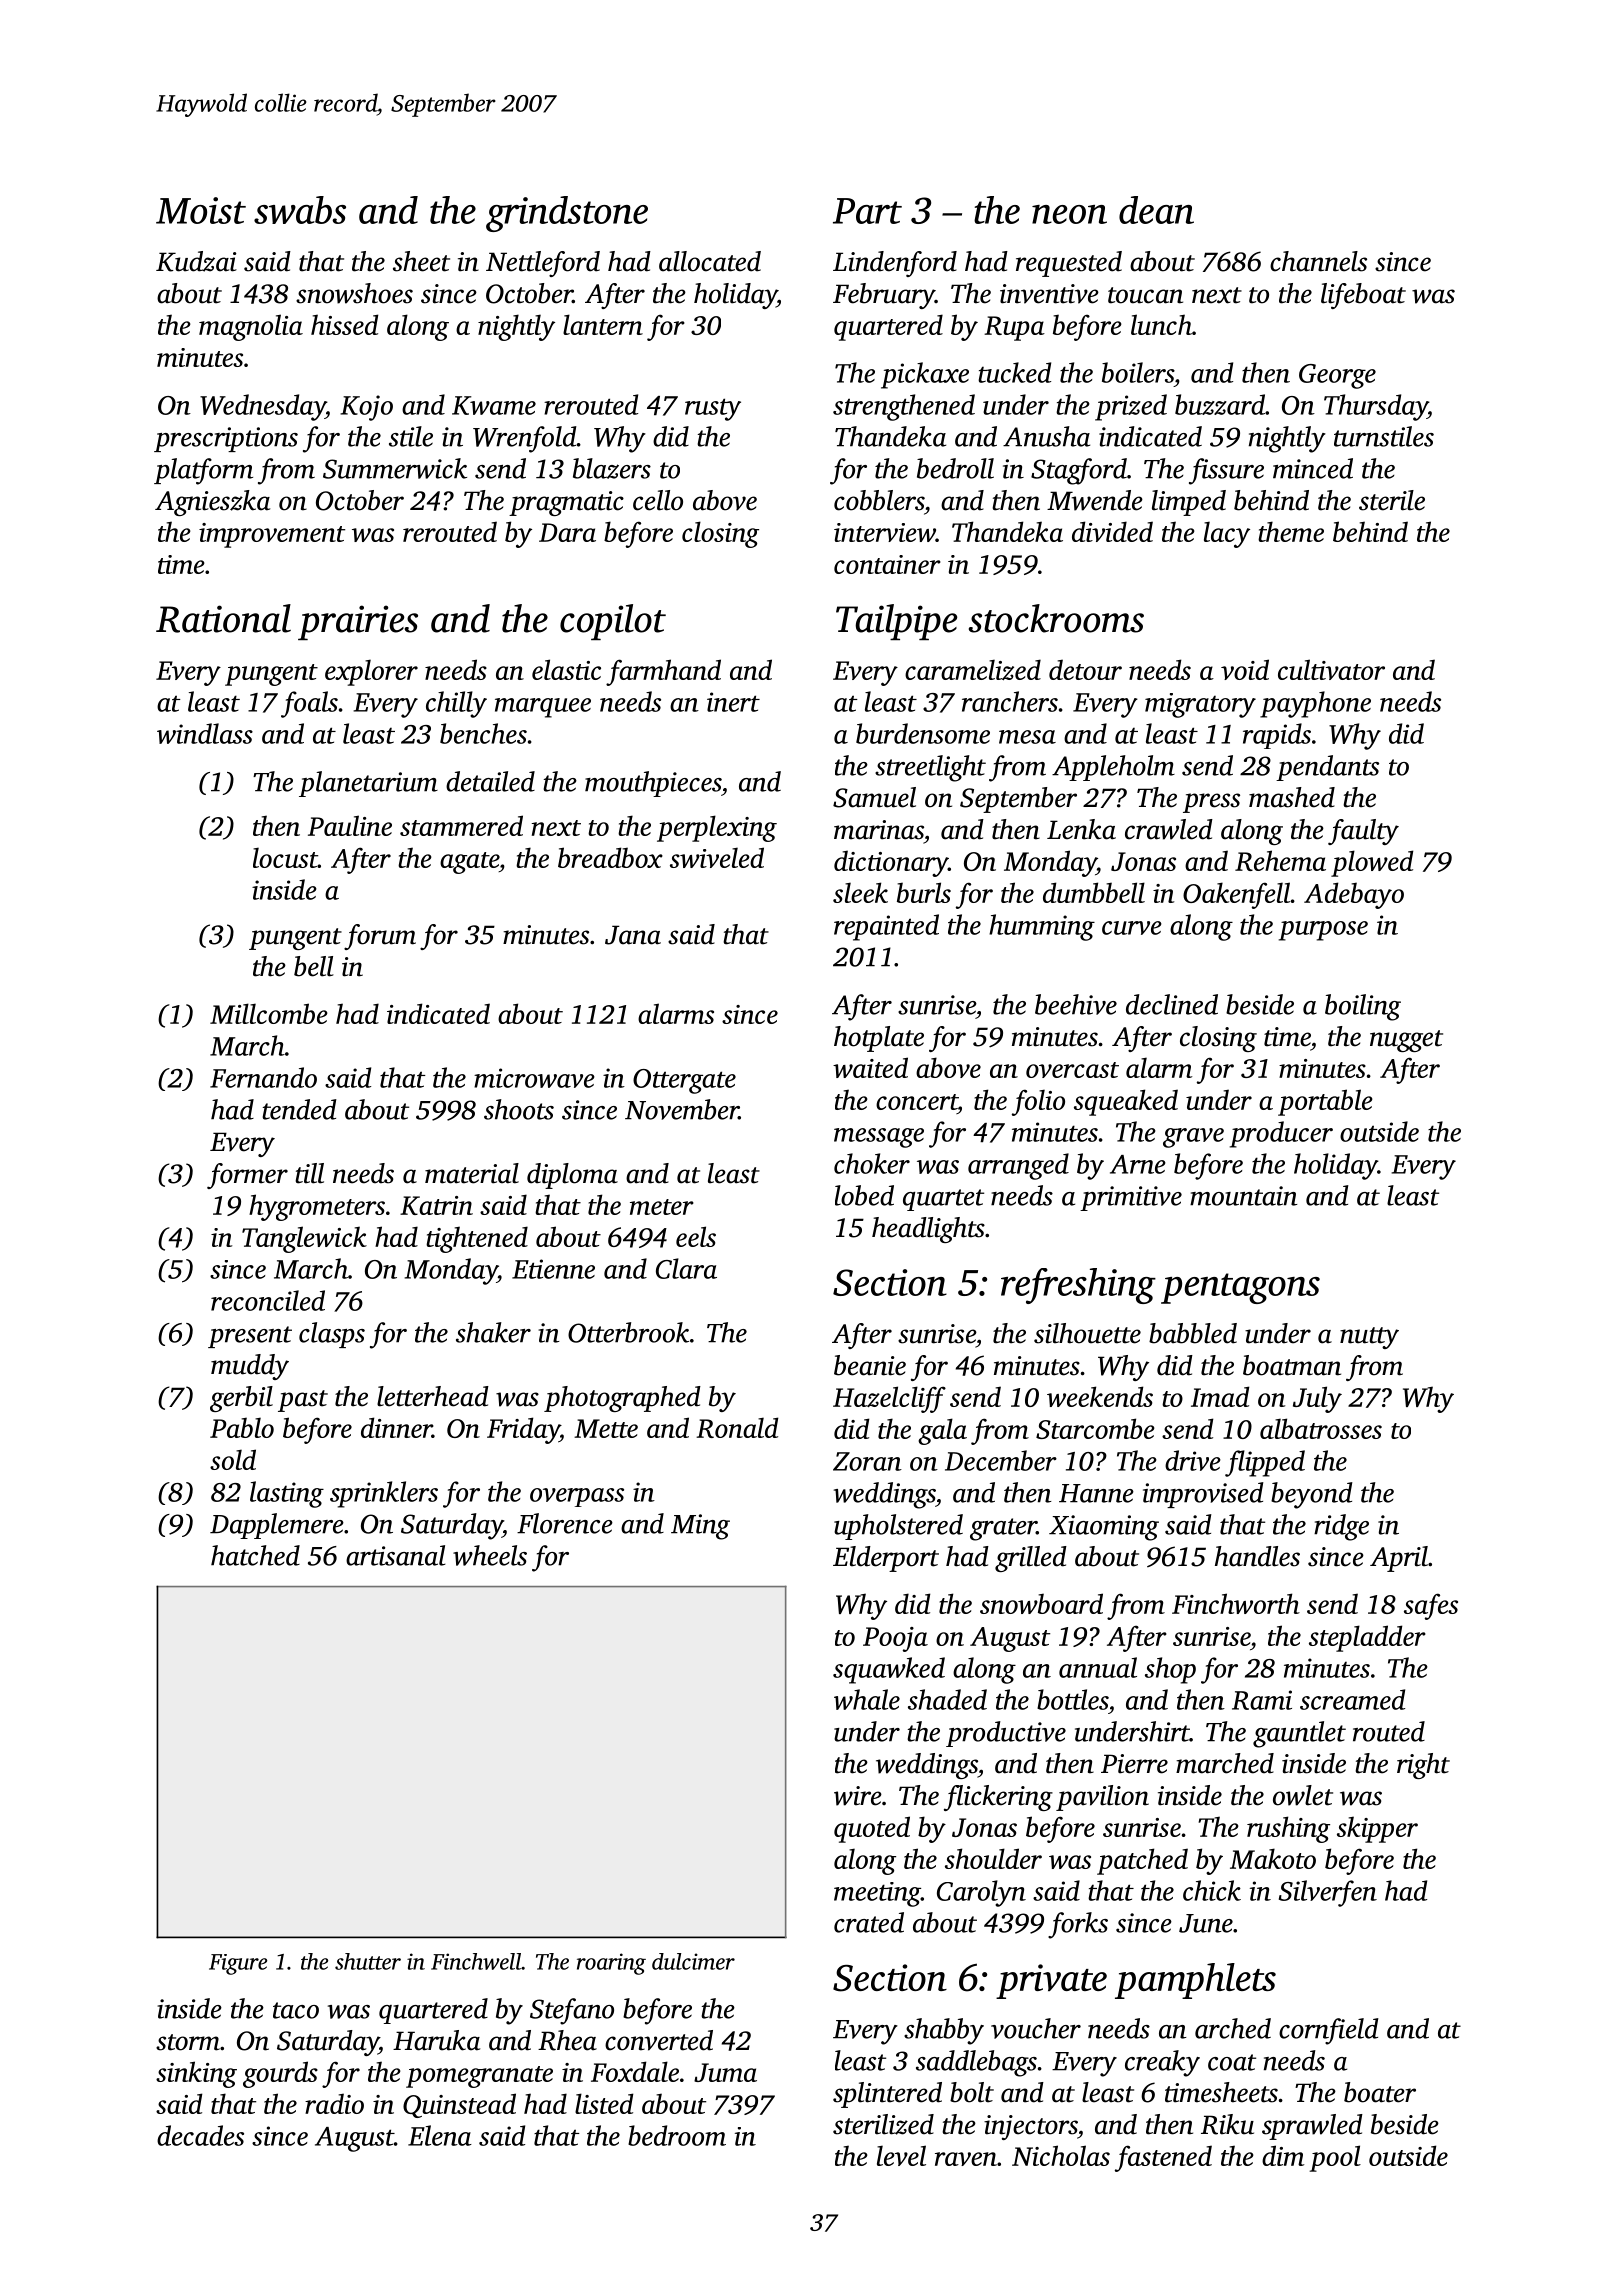 The image size is (1620, 2292). I want to click on mountain, so click(1244, 1196).
